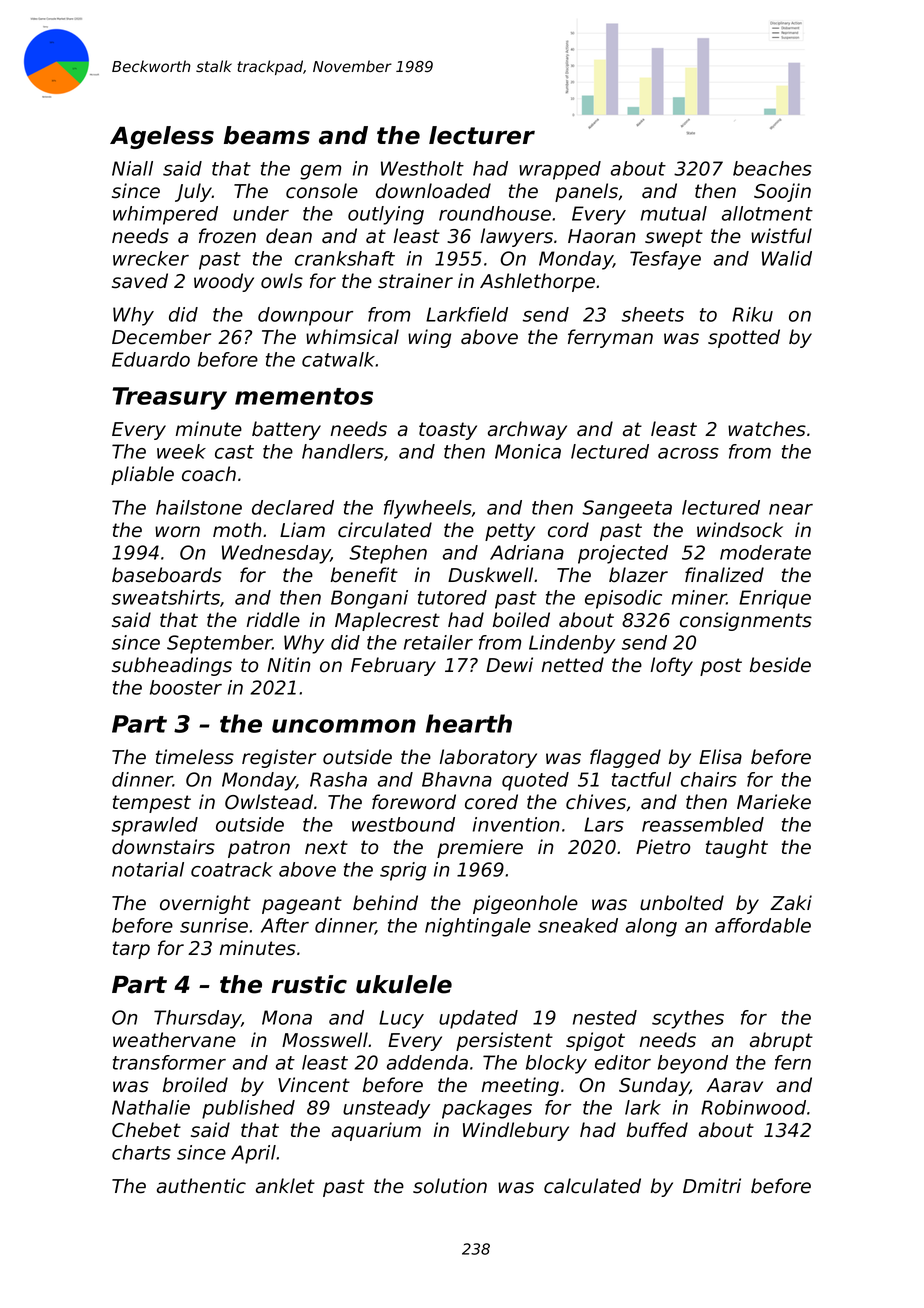  What do you see at coordinates (140, 281) in the image?
I see `saved` at bounding box center [140, 281].
